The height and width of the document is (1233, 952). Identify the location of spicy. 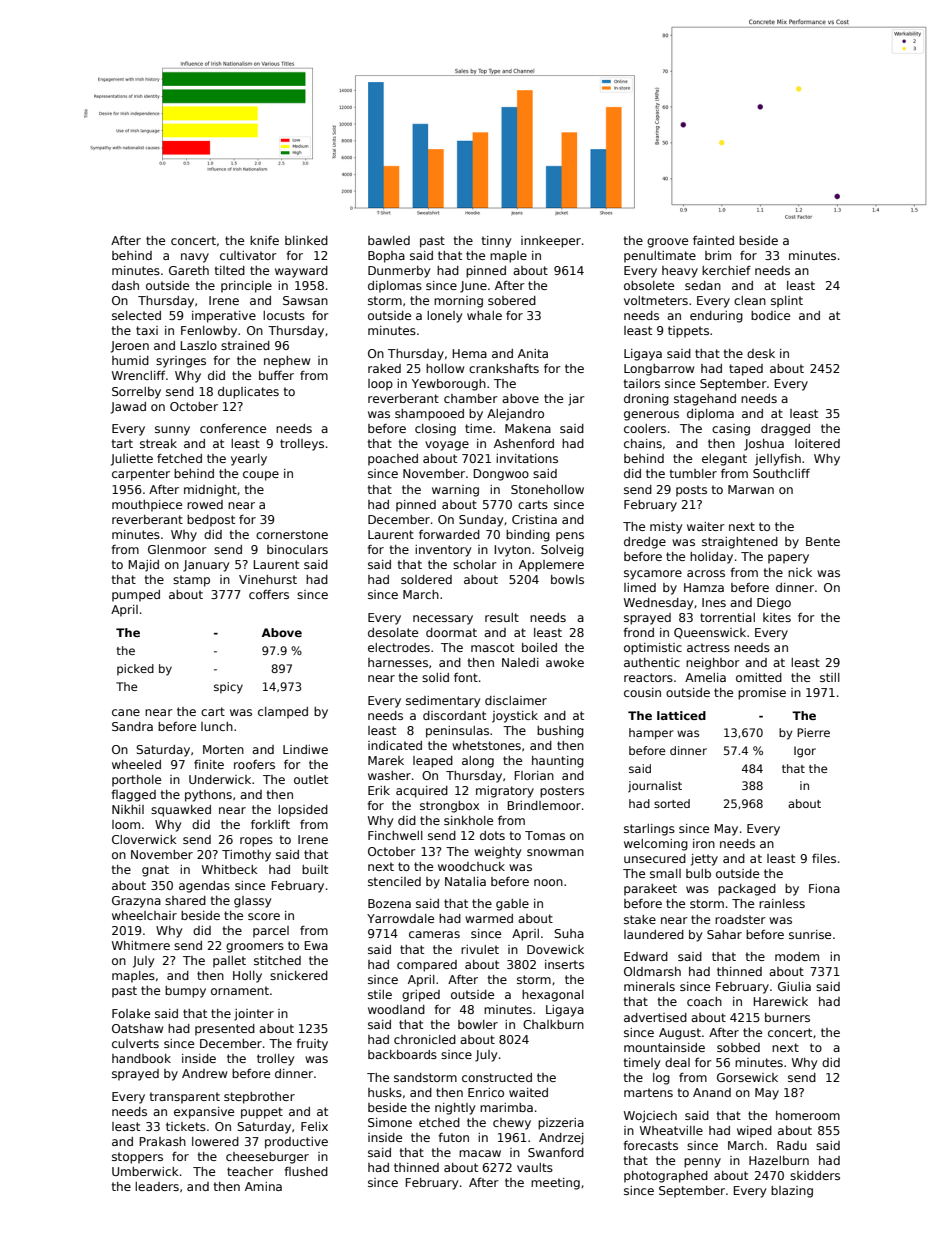
(228, 688).
